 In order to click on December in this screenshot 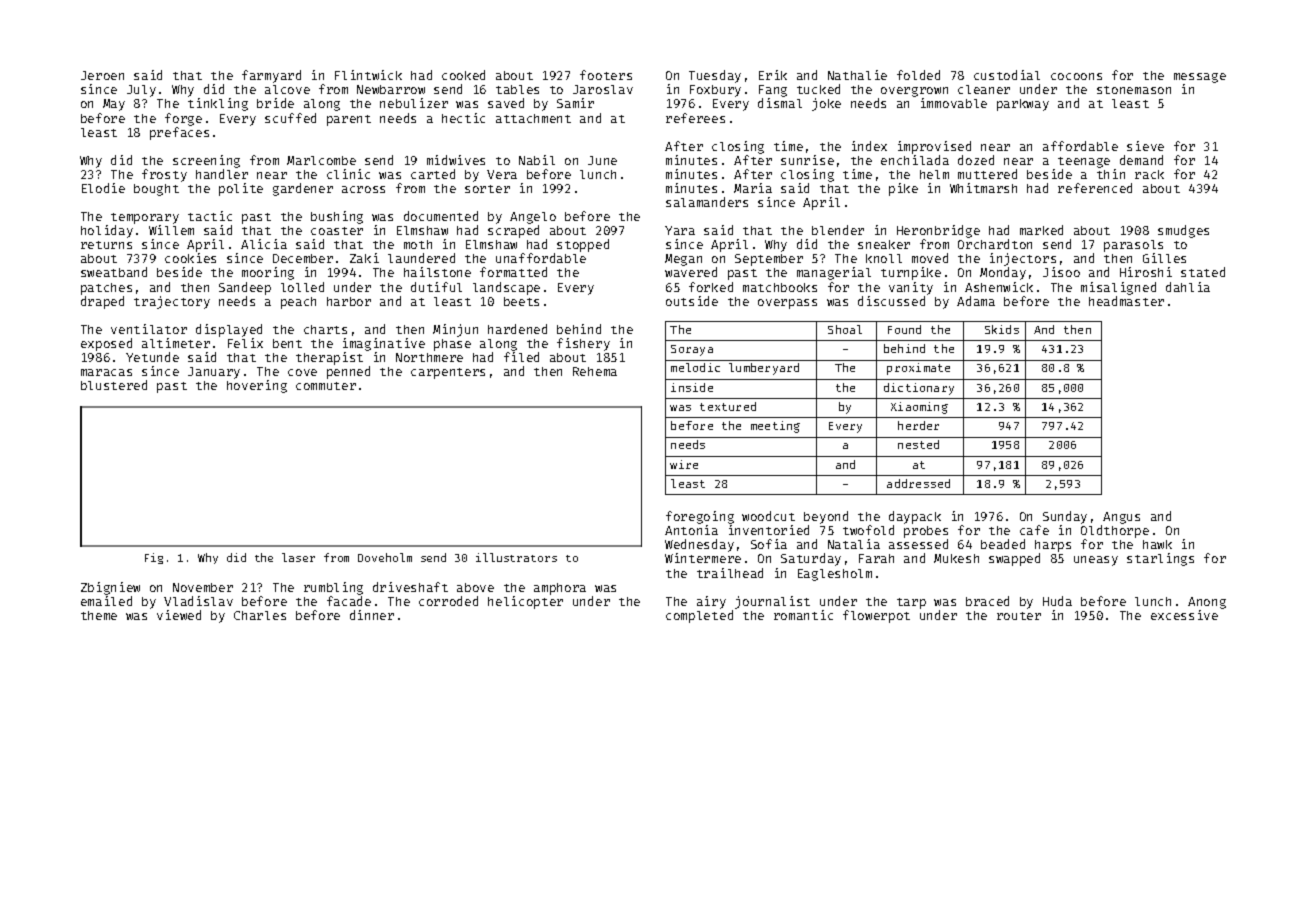, I will do `click(303, 258)`.
